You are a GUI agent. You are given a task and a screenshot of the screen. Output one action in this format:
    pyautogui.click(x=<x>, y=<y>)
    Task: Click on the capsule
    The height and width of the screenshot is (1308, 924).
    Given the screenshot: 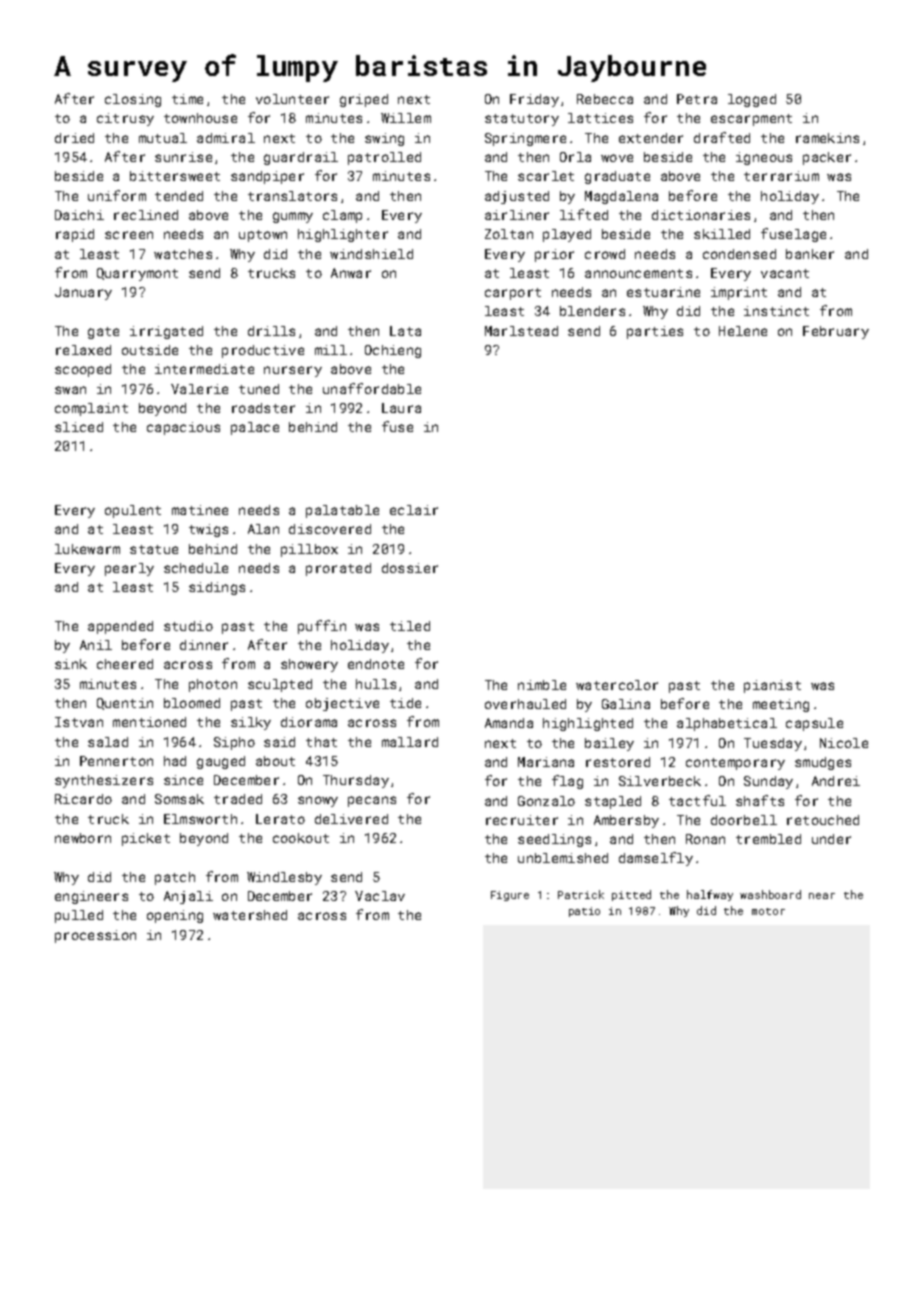 What is the action you would take?
    pyautogui.click(x=814, y=724)
